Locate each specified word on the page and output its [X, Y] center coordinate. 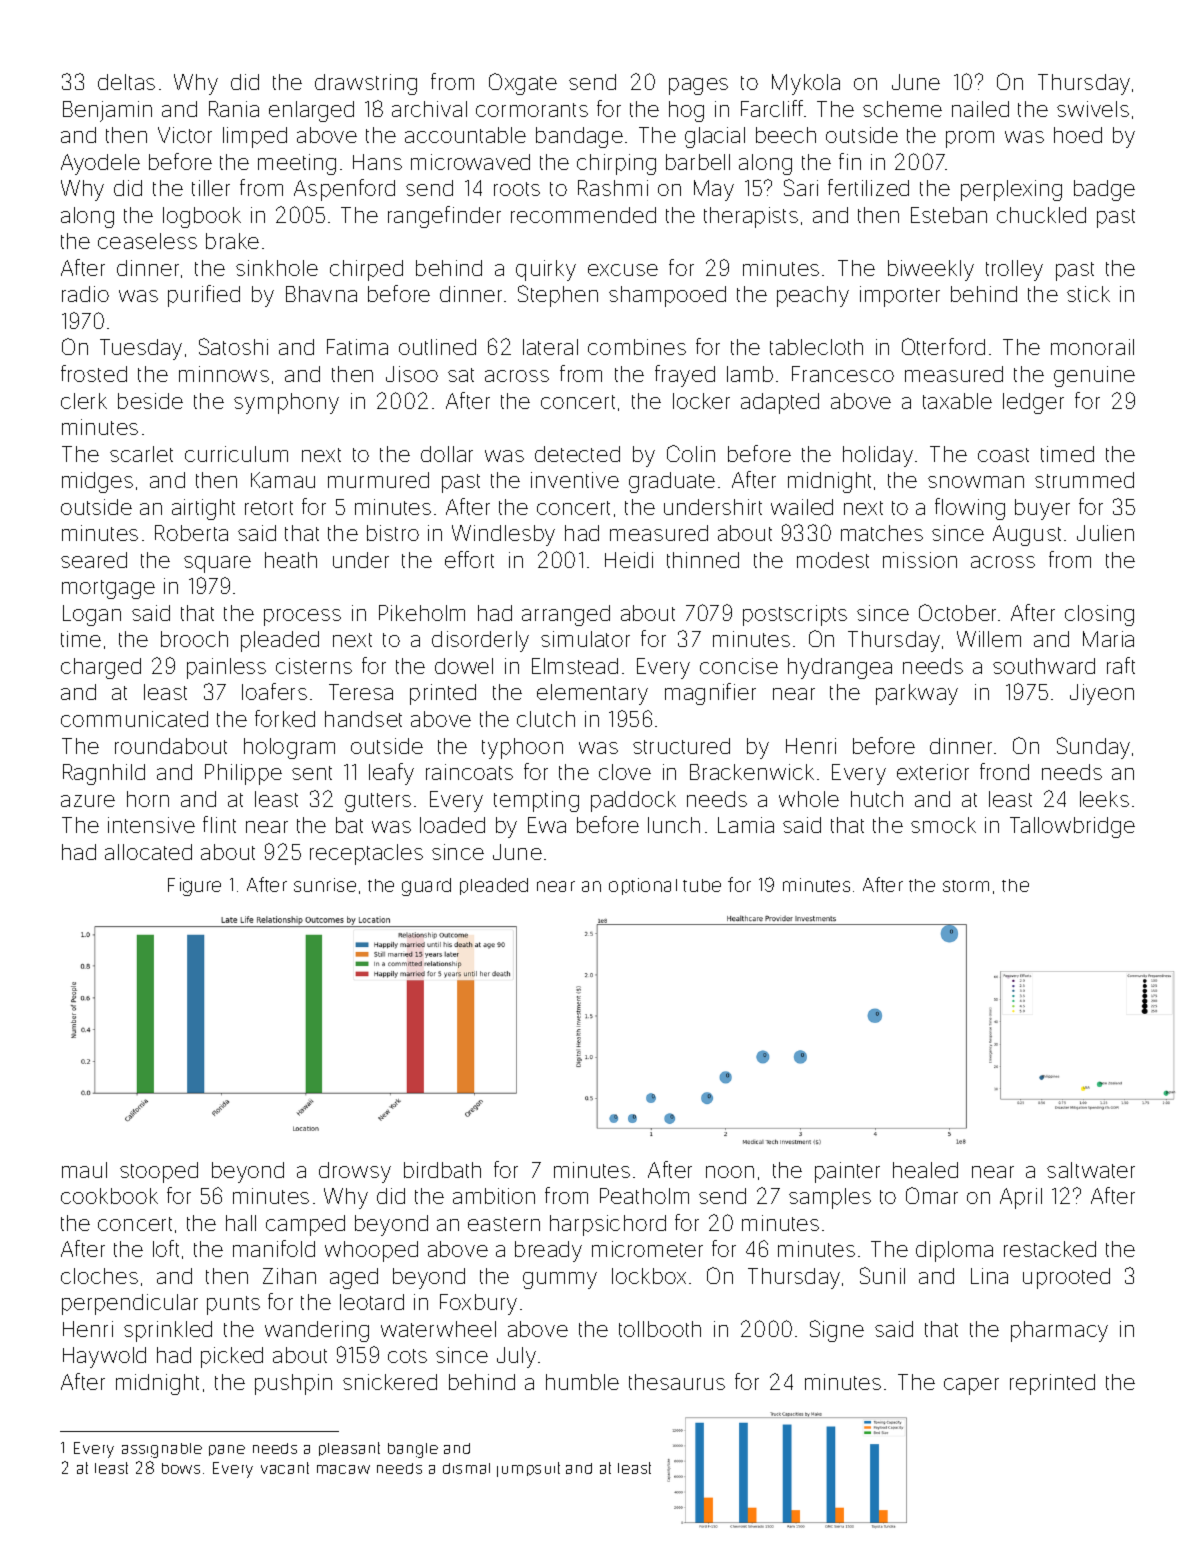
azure [88, 801]
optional [643, 886]
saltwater [1091, 1170]
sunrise [325, 885]
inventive [575, 480]
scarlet [141, 454]
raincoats [469, 772]
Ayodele [100, 164]
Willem [989, 639]
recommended [583, 215]
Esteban [949, 215]
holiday [878, 456]
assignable [162, 1450]
